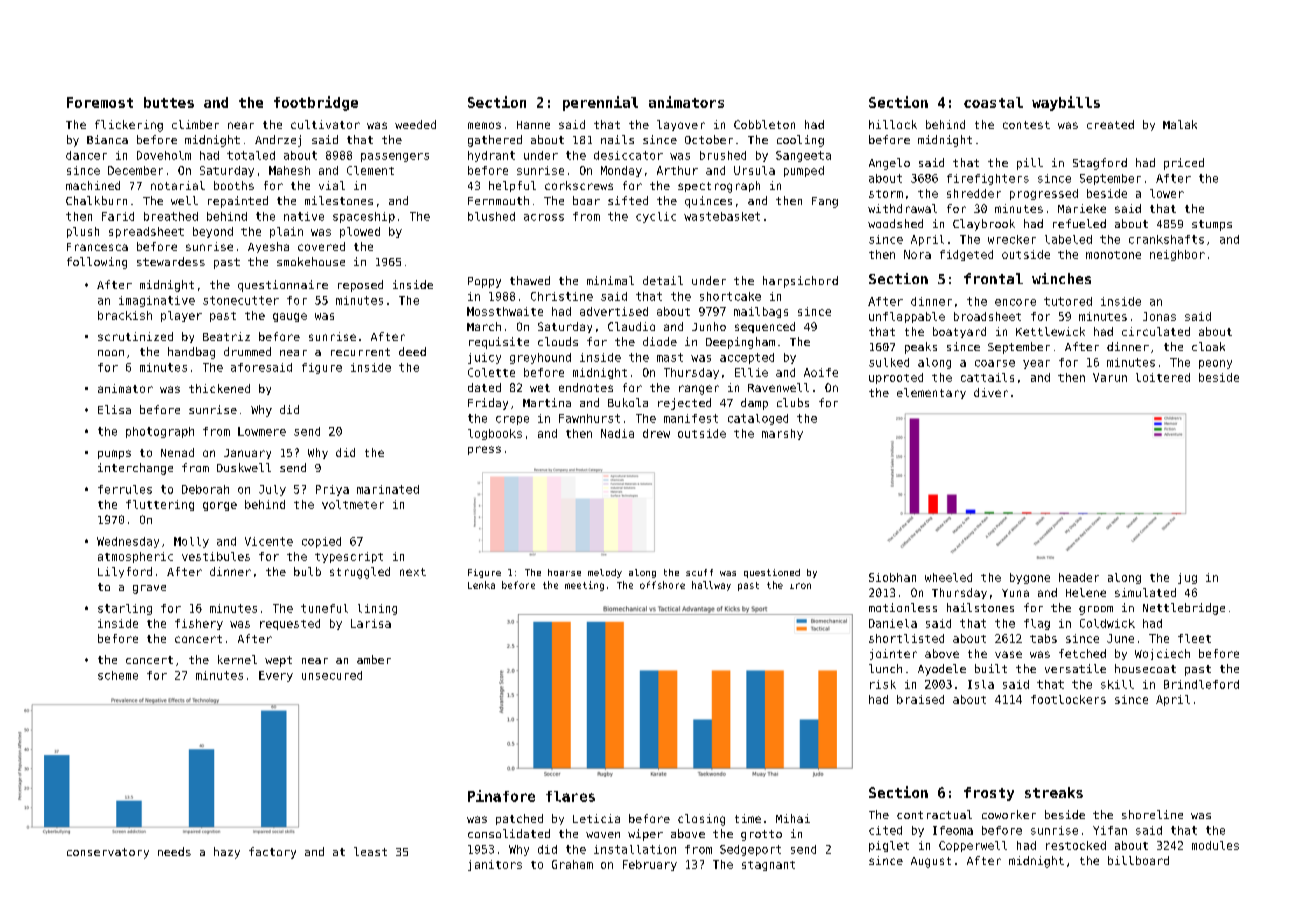 This document has height=924, width=1308. Describe the element at coordinates (699, 572) in the document. I see `scuff` at that location.
